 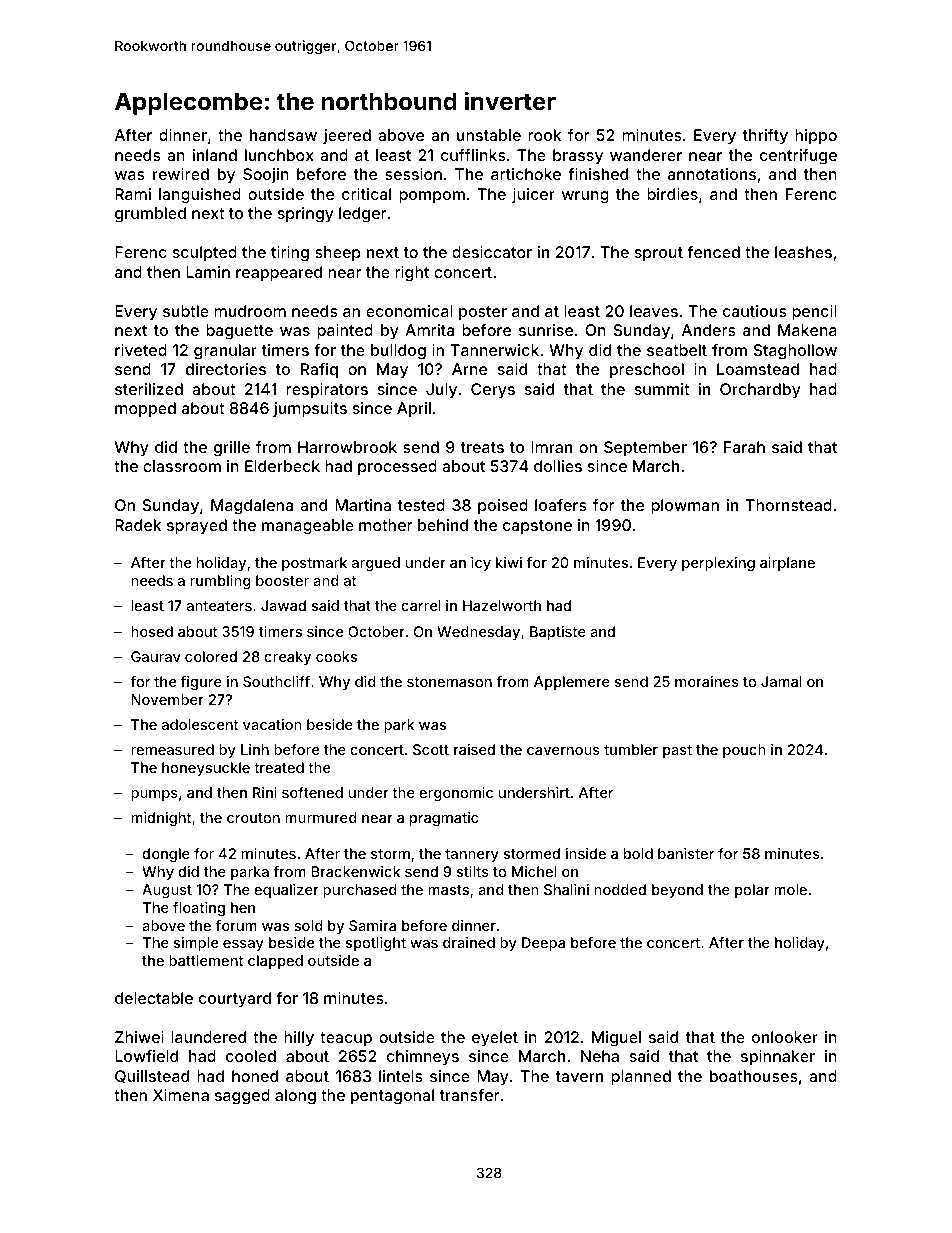 What do you see at coordinates (765, 137) in the screenshot?
I see `thrifty` at bounding box center [765, 137].
